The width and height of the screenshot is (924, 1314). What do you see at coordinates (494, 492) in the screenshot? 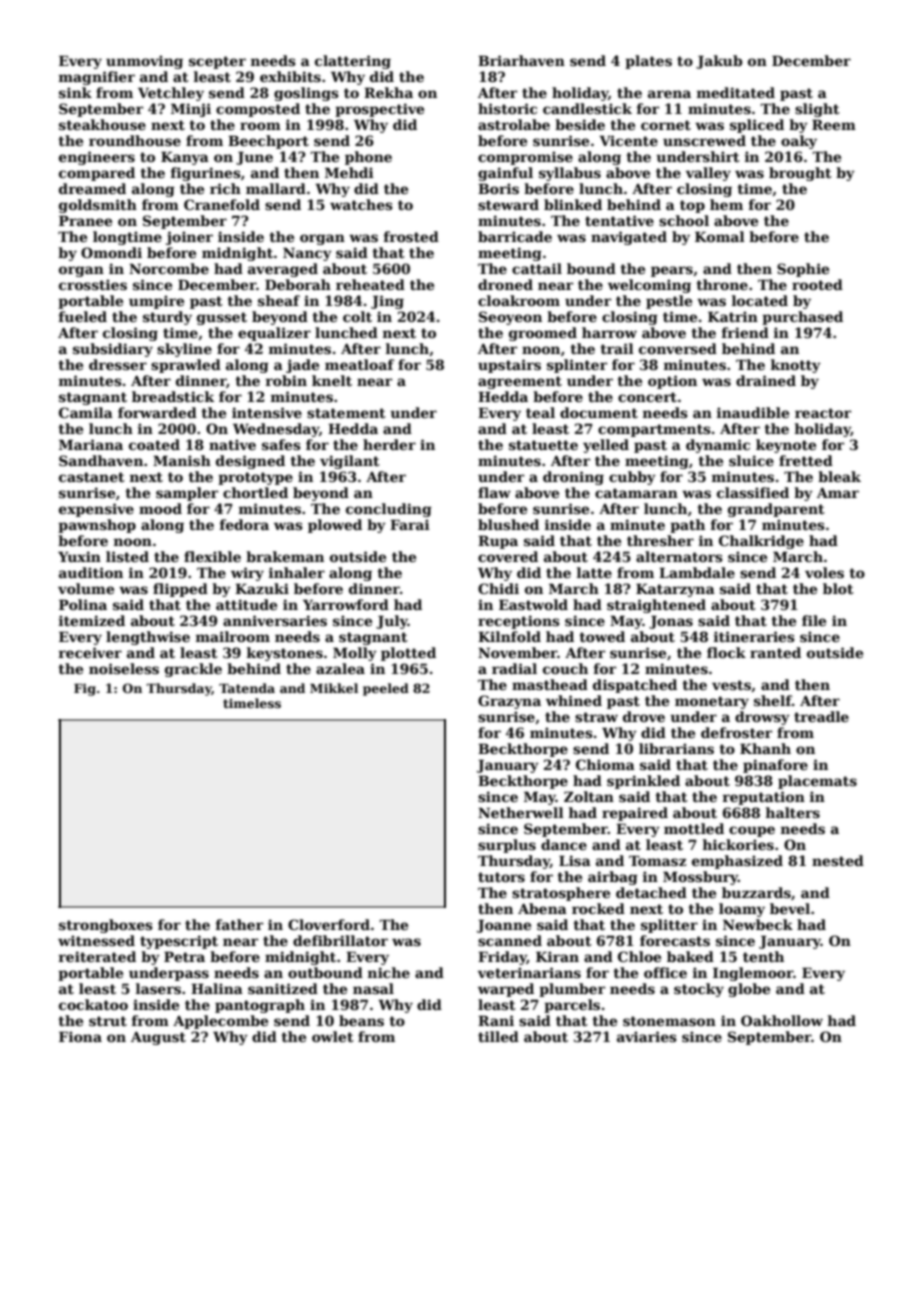
I see `flaw` at bounding box center [494, 492].
